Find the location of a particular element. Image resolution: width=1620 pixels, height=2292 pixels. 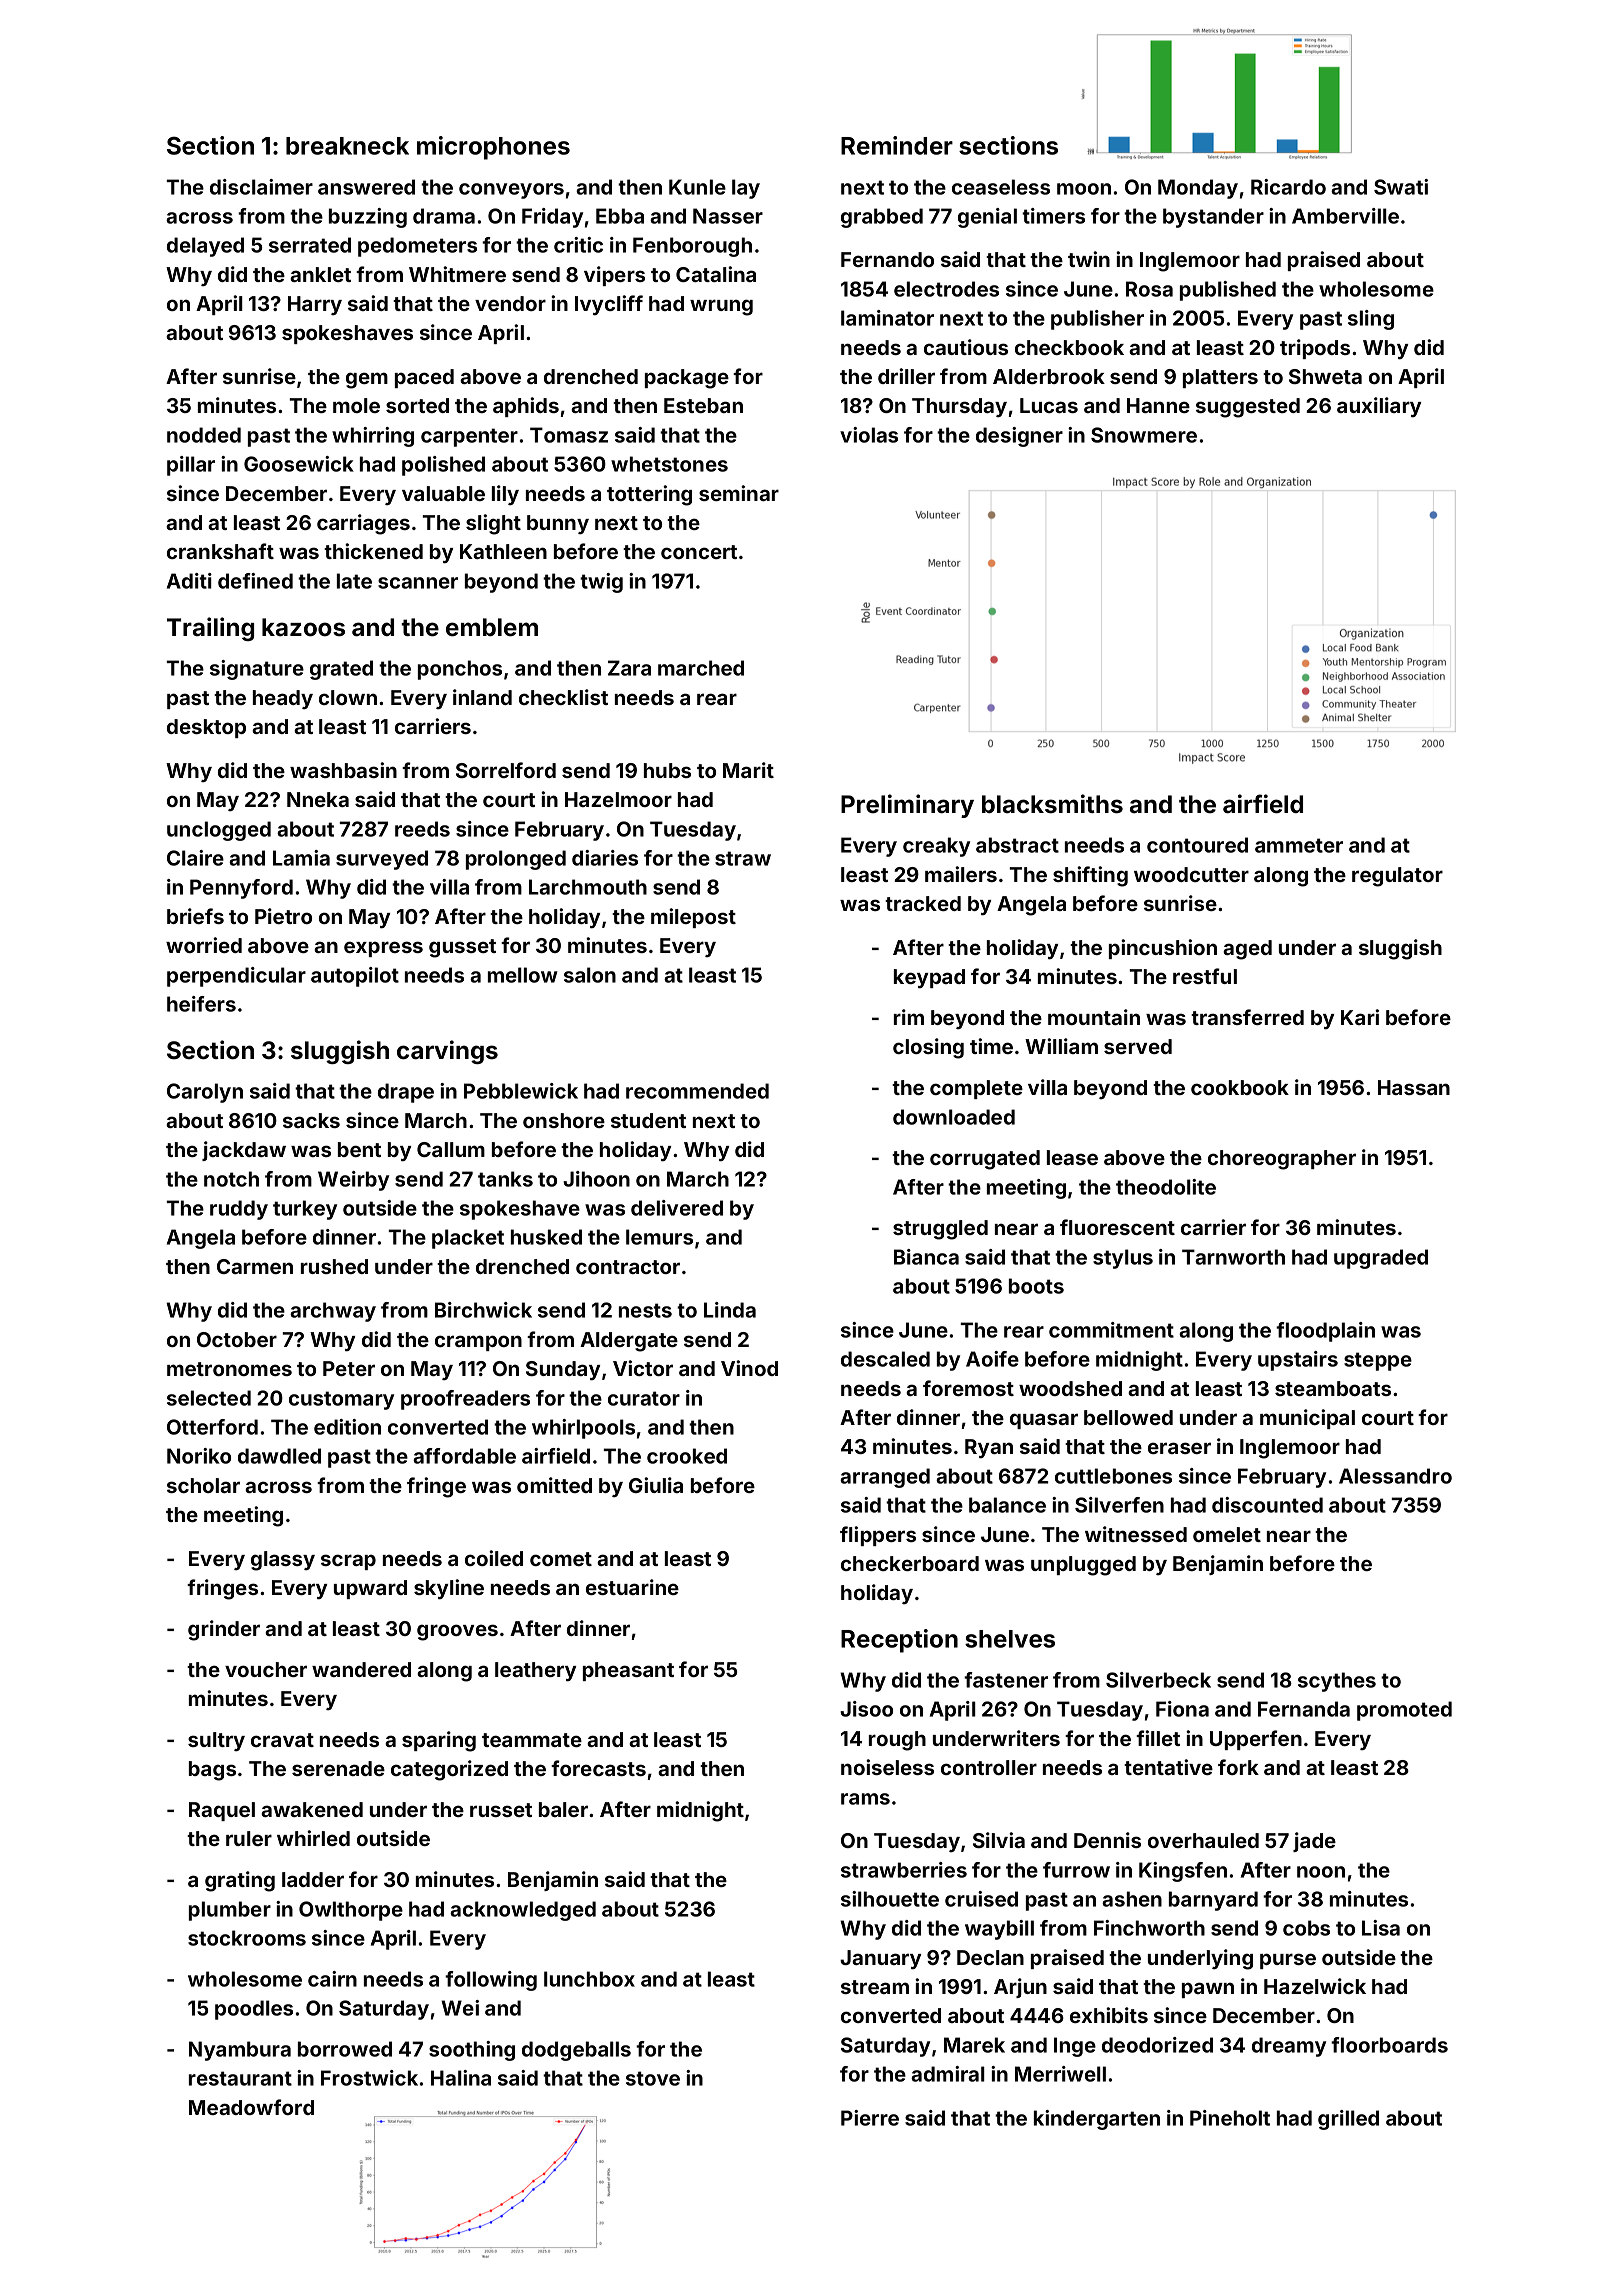

upstairs is located at coordinates (1298, 1361).
